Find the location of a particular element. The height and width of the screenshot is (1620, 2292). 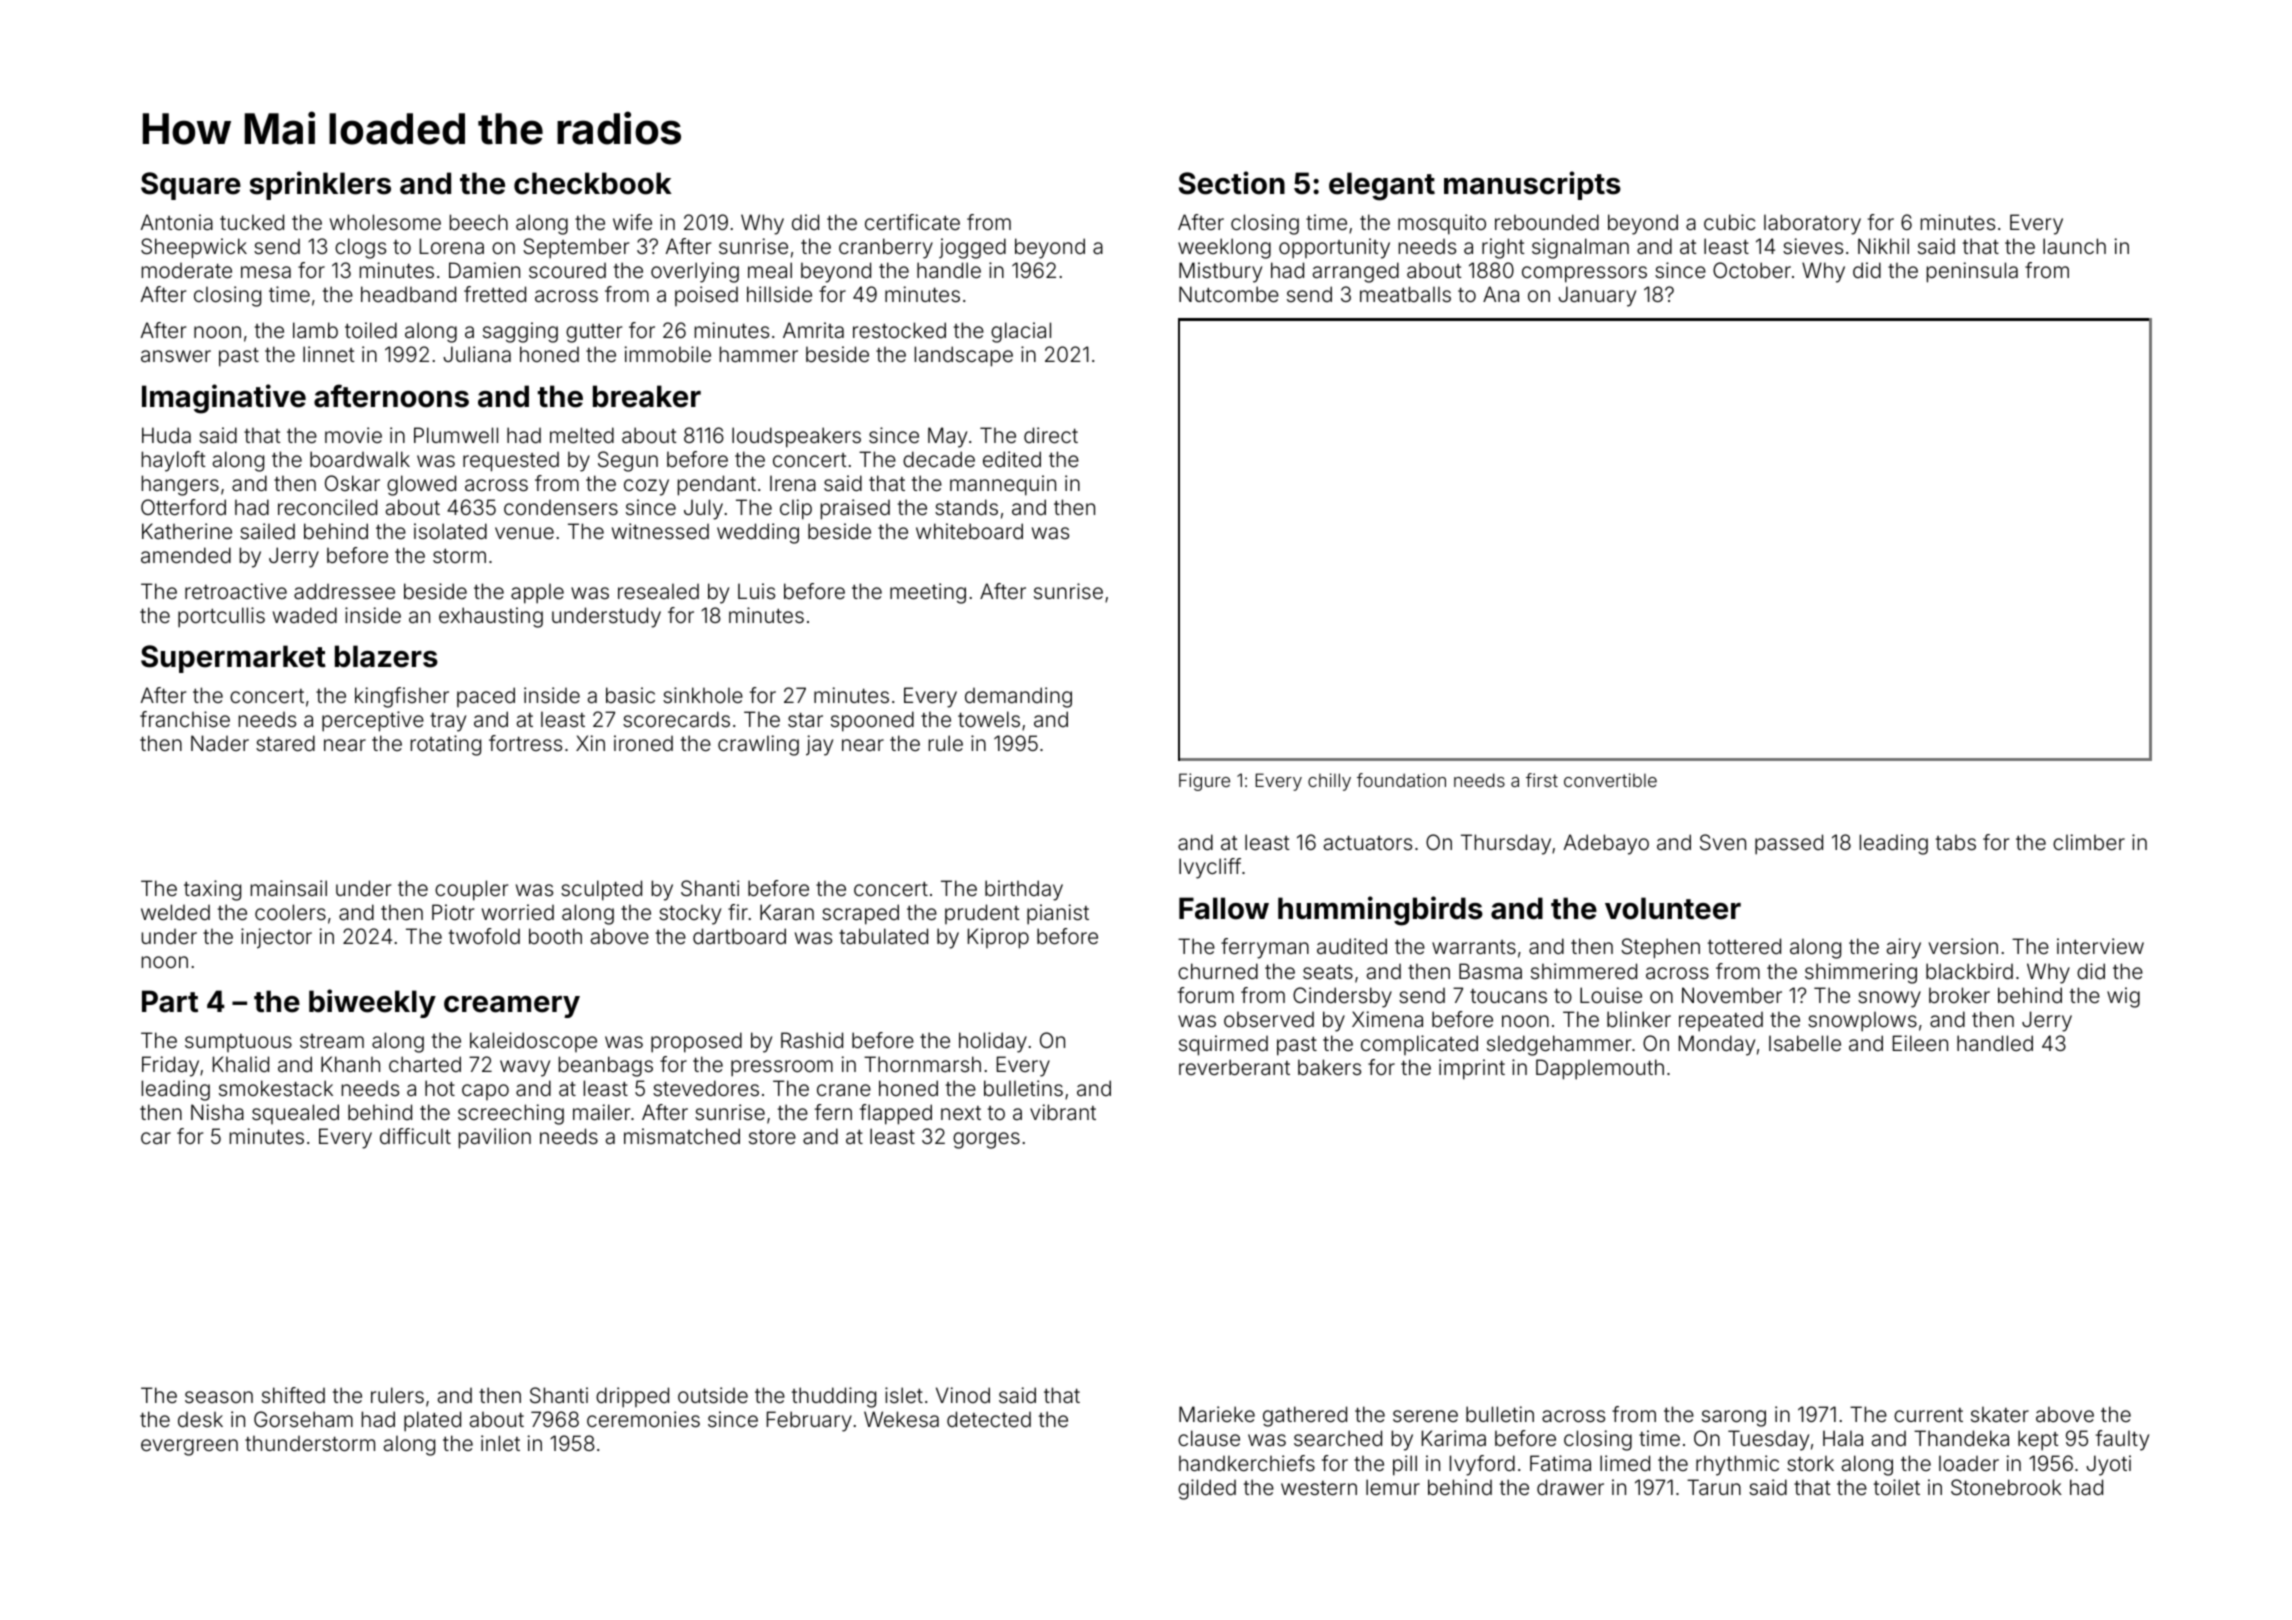

demanding is located at coordinates (1018, 697).
